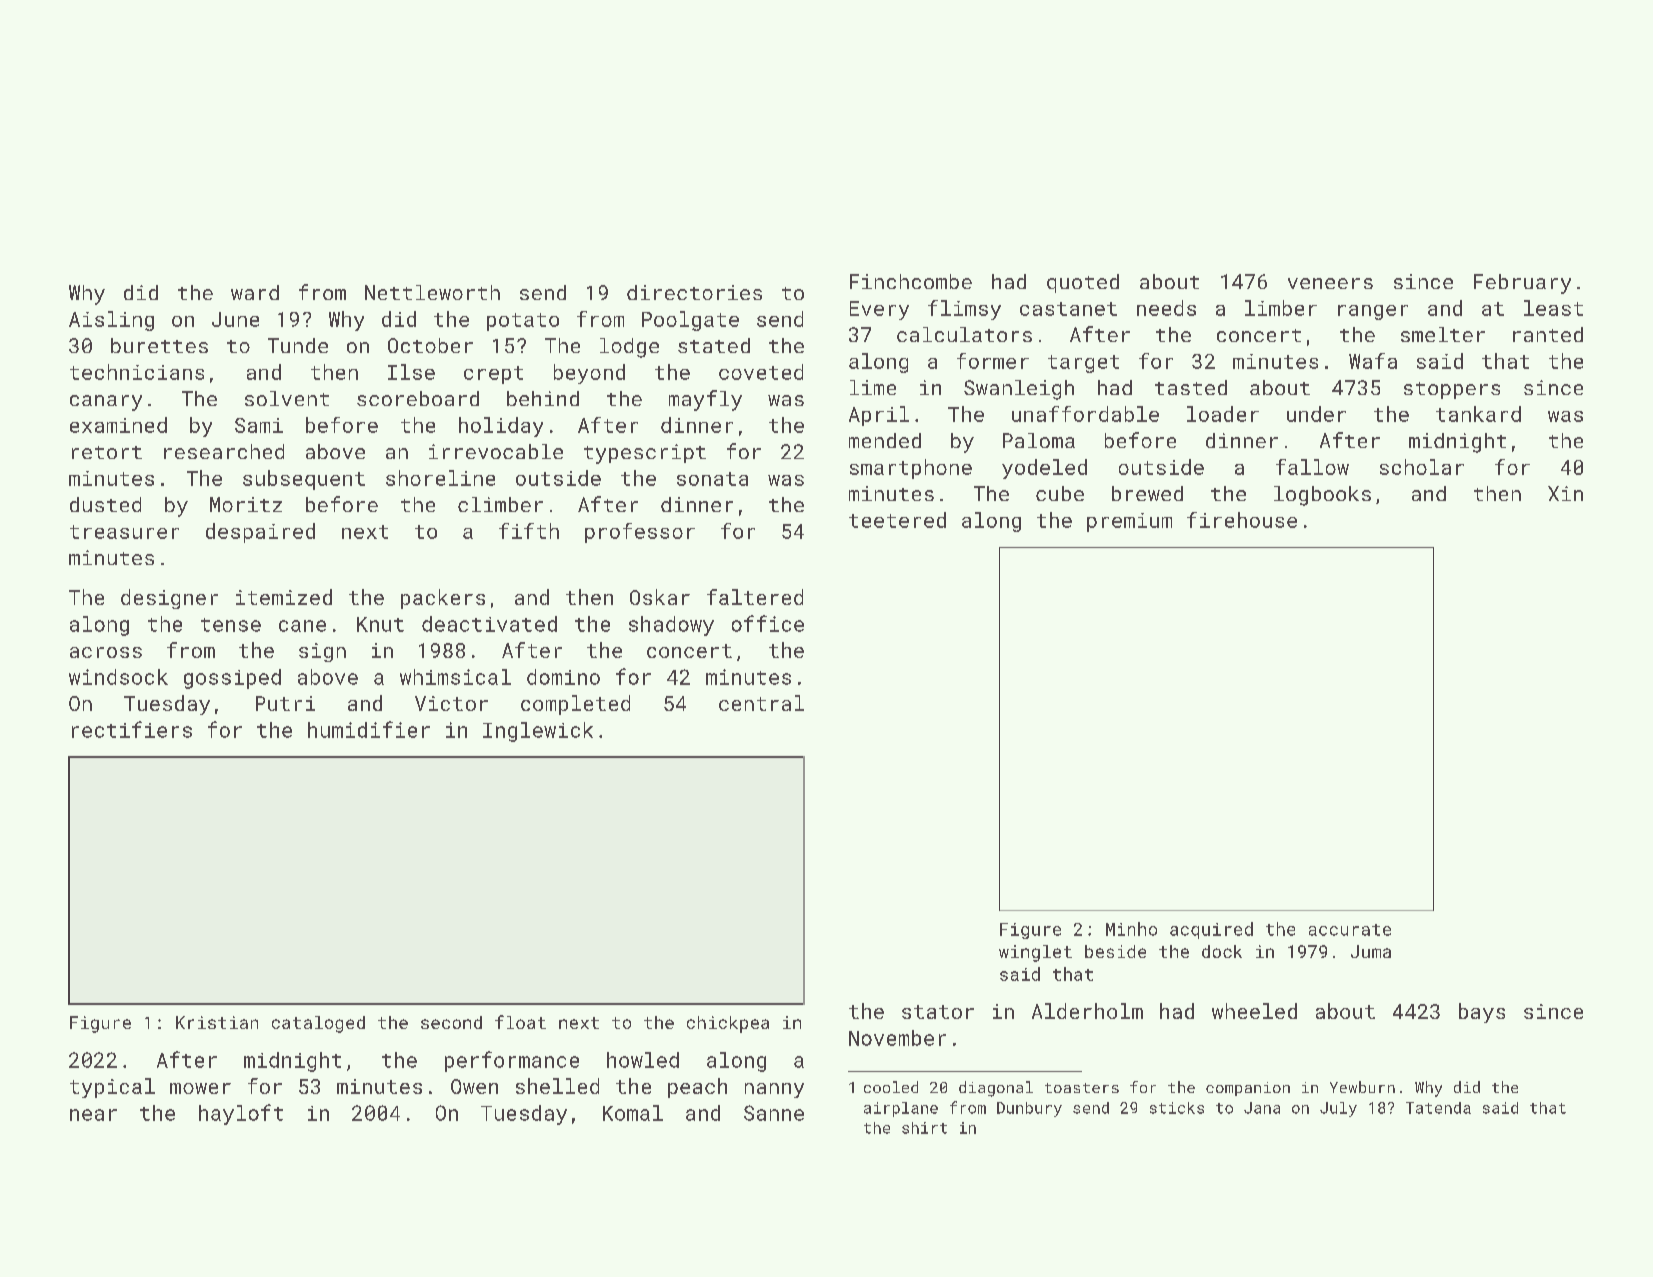  Describe the element at coordinates (1565, 493) in the image. I see `Xin` at that location.
